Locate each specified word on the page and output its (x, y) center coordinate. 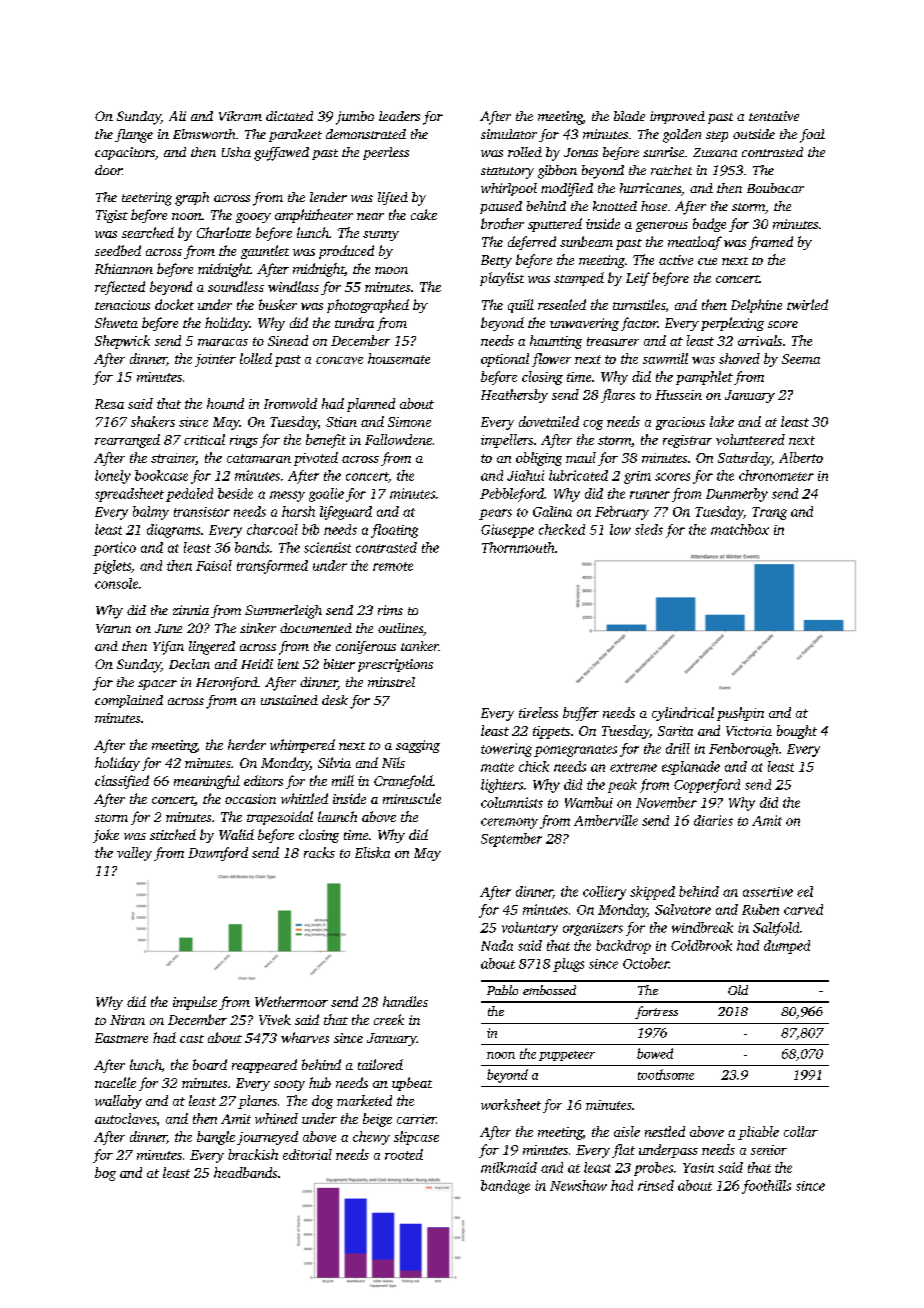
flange (134, 136)
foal (812, 136)
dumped (787, 947)
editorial (307, 1154)
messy (287, 496)
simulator (509, 134)
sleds (649, 529)
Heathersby (514, 396)
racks (319, 852)
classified (122, 782)
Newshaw (578, 1185)
